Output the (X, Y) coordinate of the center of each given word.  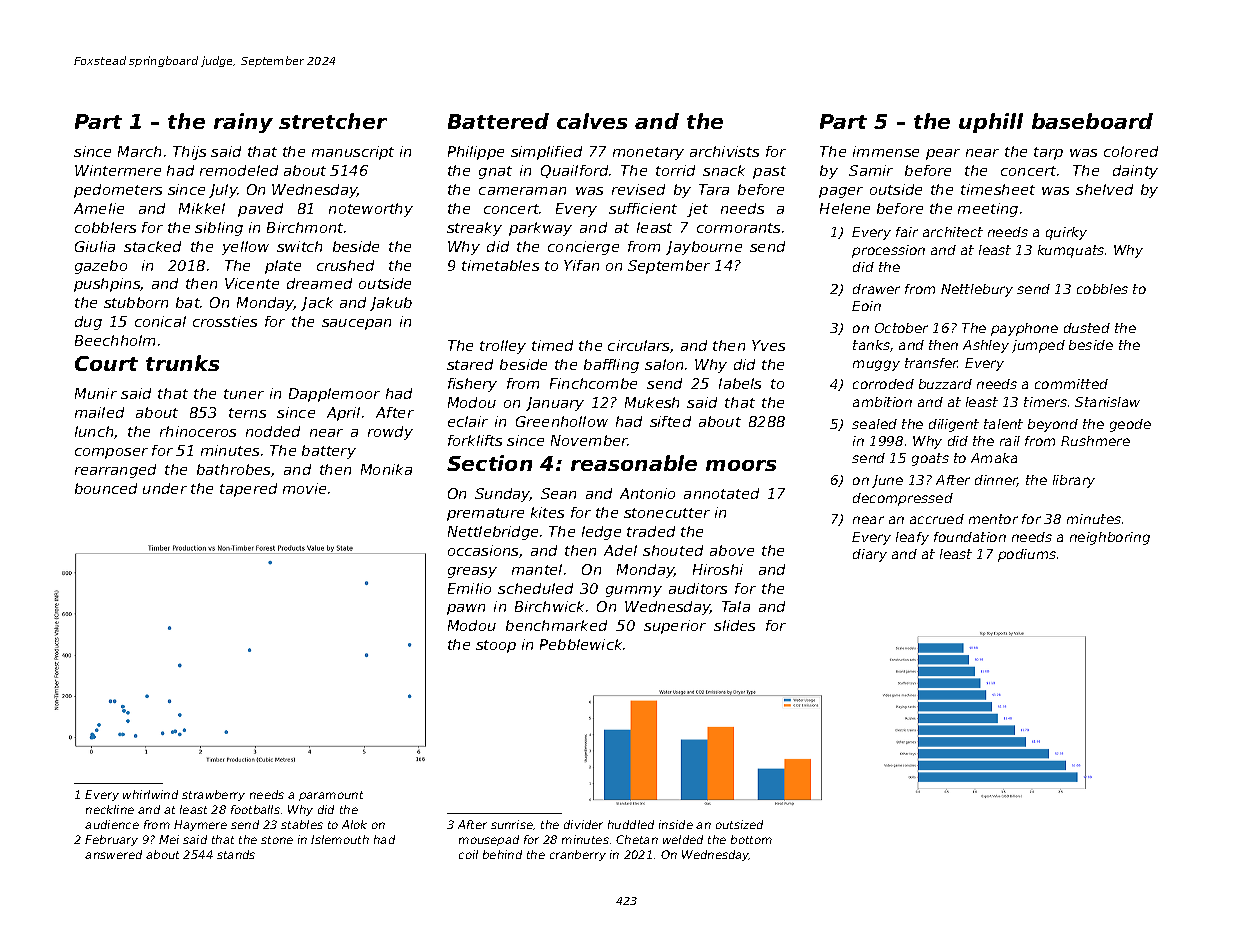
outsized (739, 824)
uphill (991, 123)
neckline (110, 809)
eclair (468, 421)
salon (664, 364)
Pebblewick (581, 644)
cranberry (578, 855)
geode (1130, 425)
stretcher (333, 121)
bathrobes (233, 469)
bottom (751, 839)
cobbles (1102, 289)
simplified (546, 153)
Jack (317, 304)
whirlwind (150, 794)
